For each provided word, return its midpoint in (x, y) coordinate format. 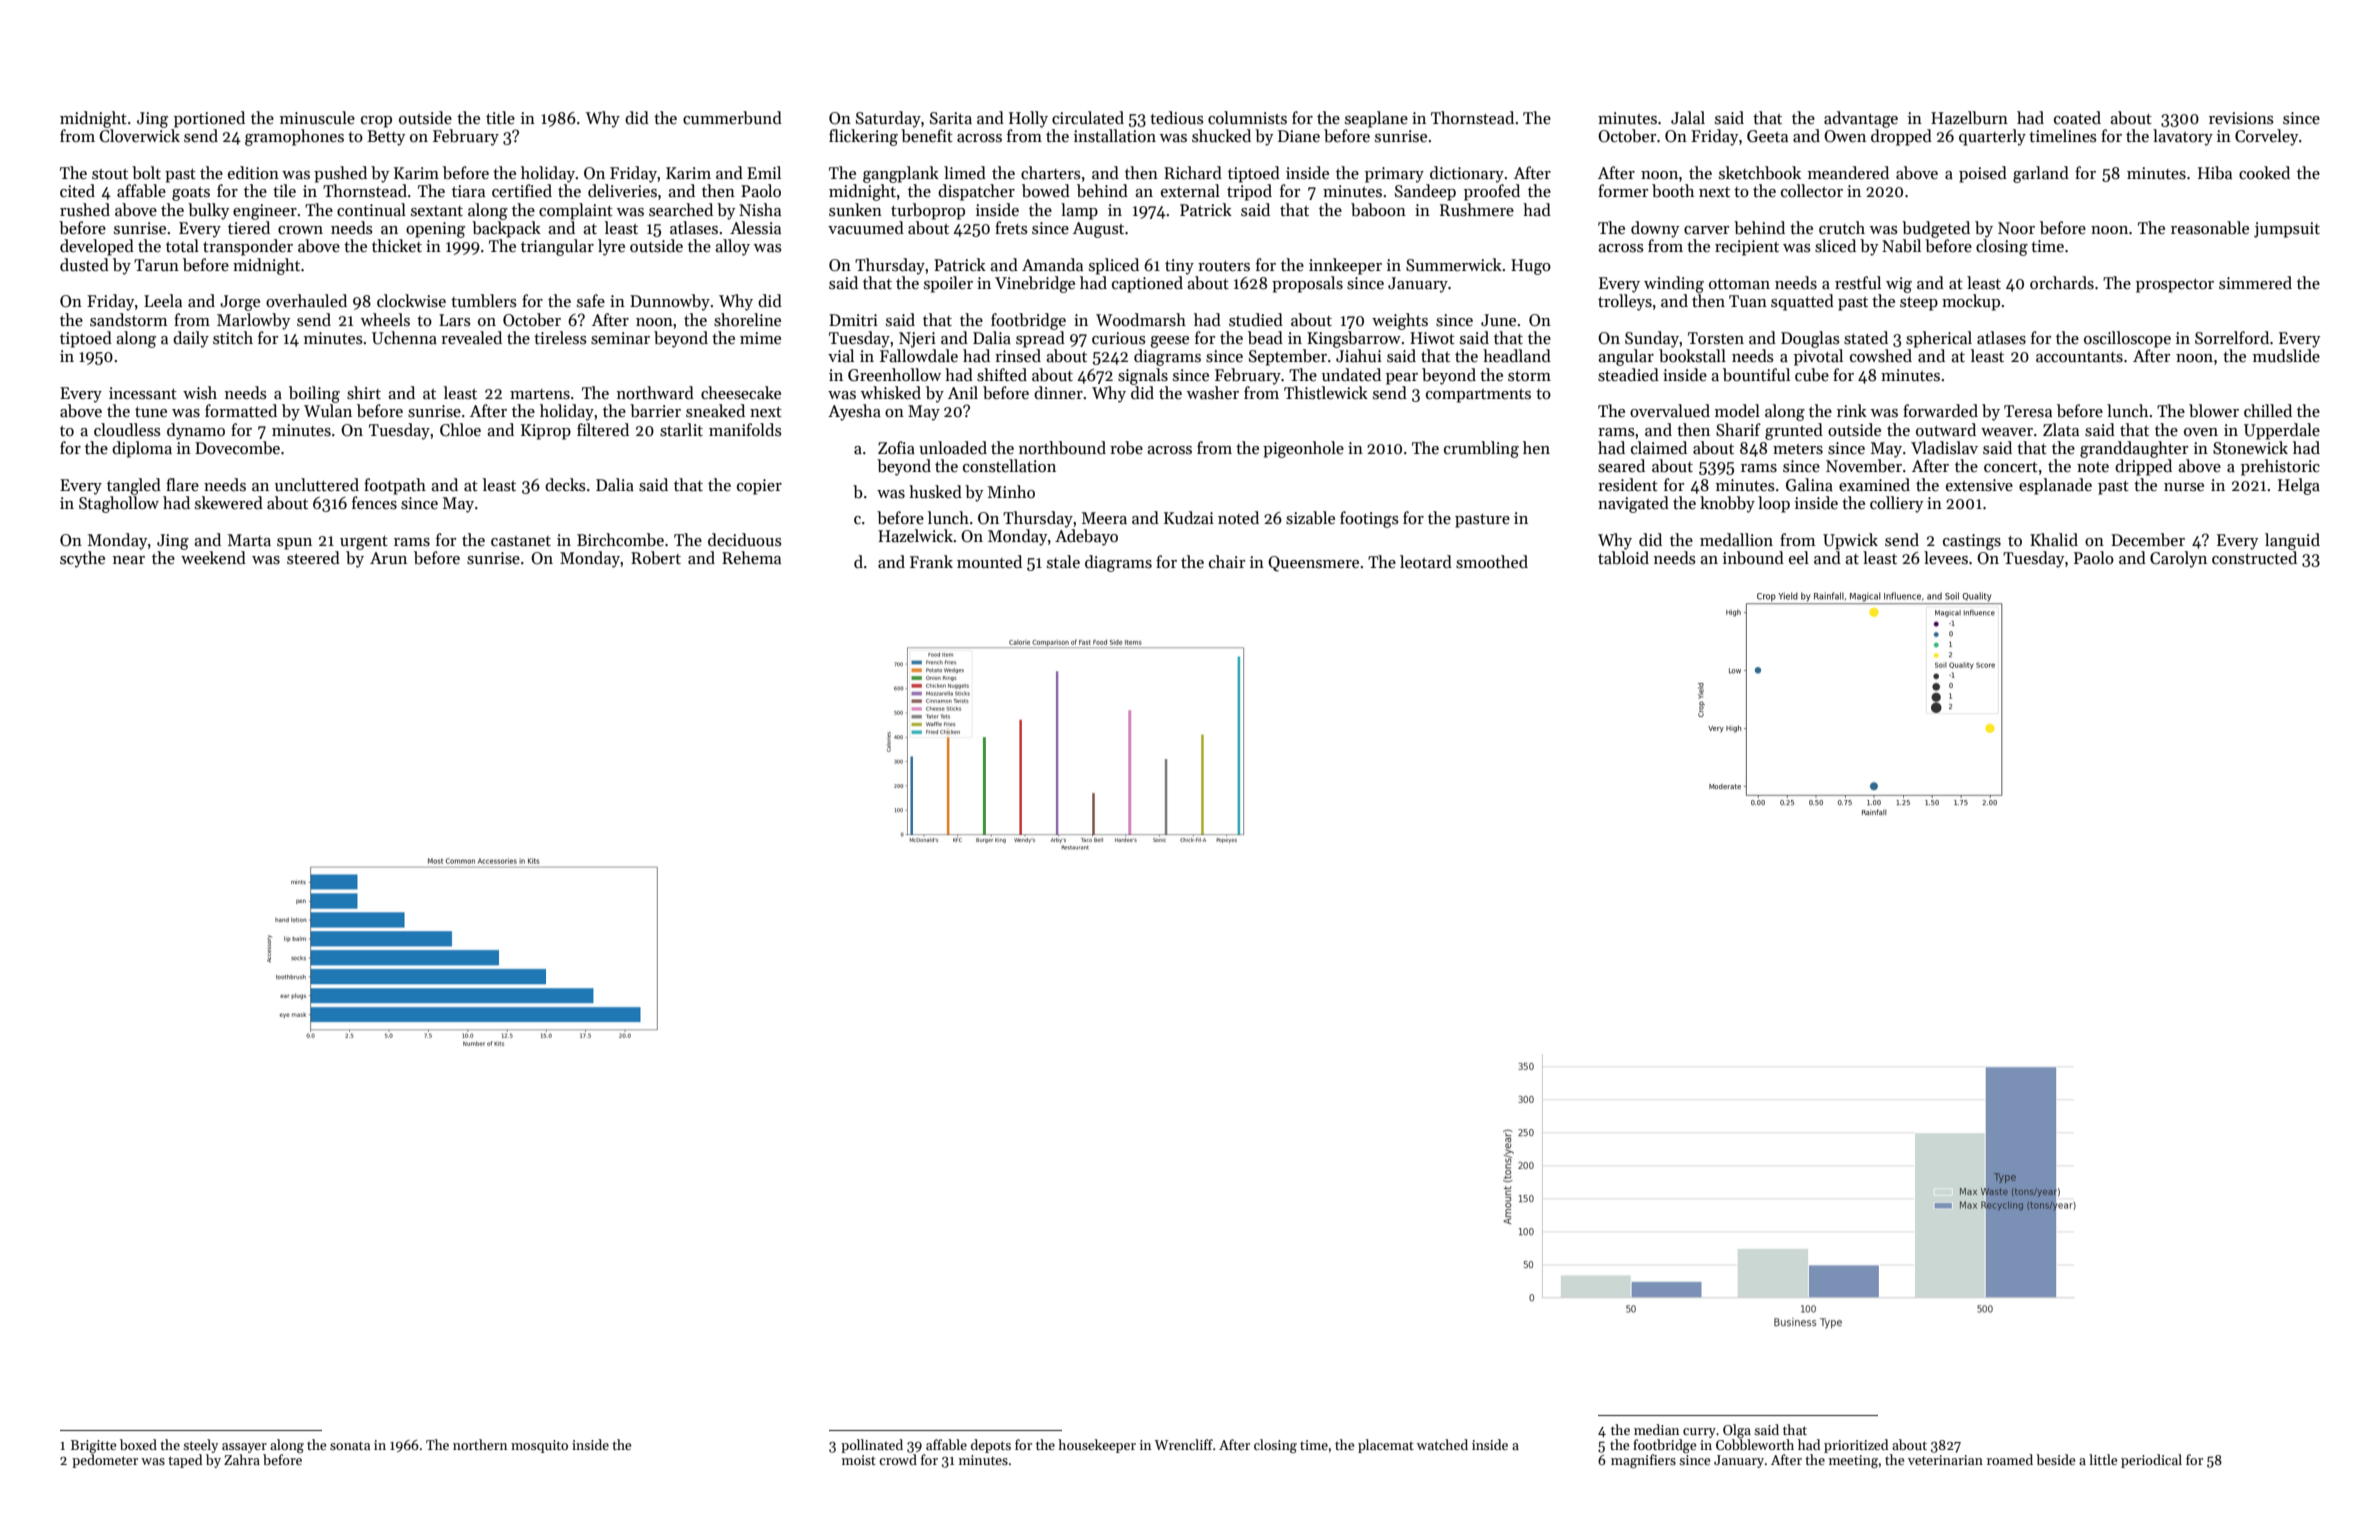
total (182, 246)
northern (480, 1444)
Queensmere (1313, 564)
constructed (2254, 558)
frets (1011, 228)
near (129, 560)
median (1656, 1429)
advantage (1861, 119)
